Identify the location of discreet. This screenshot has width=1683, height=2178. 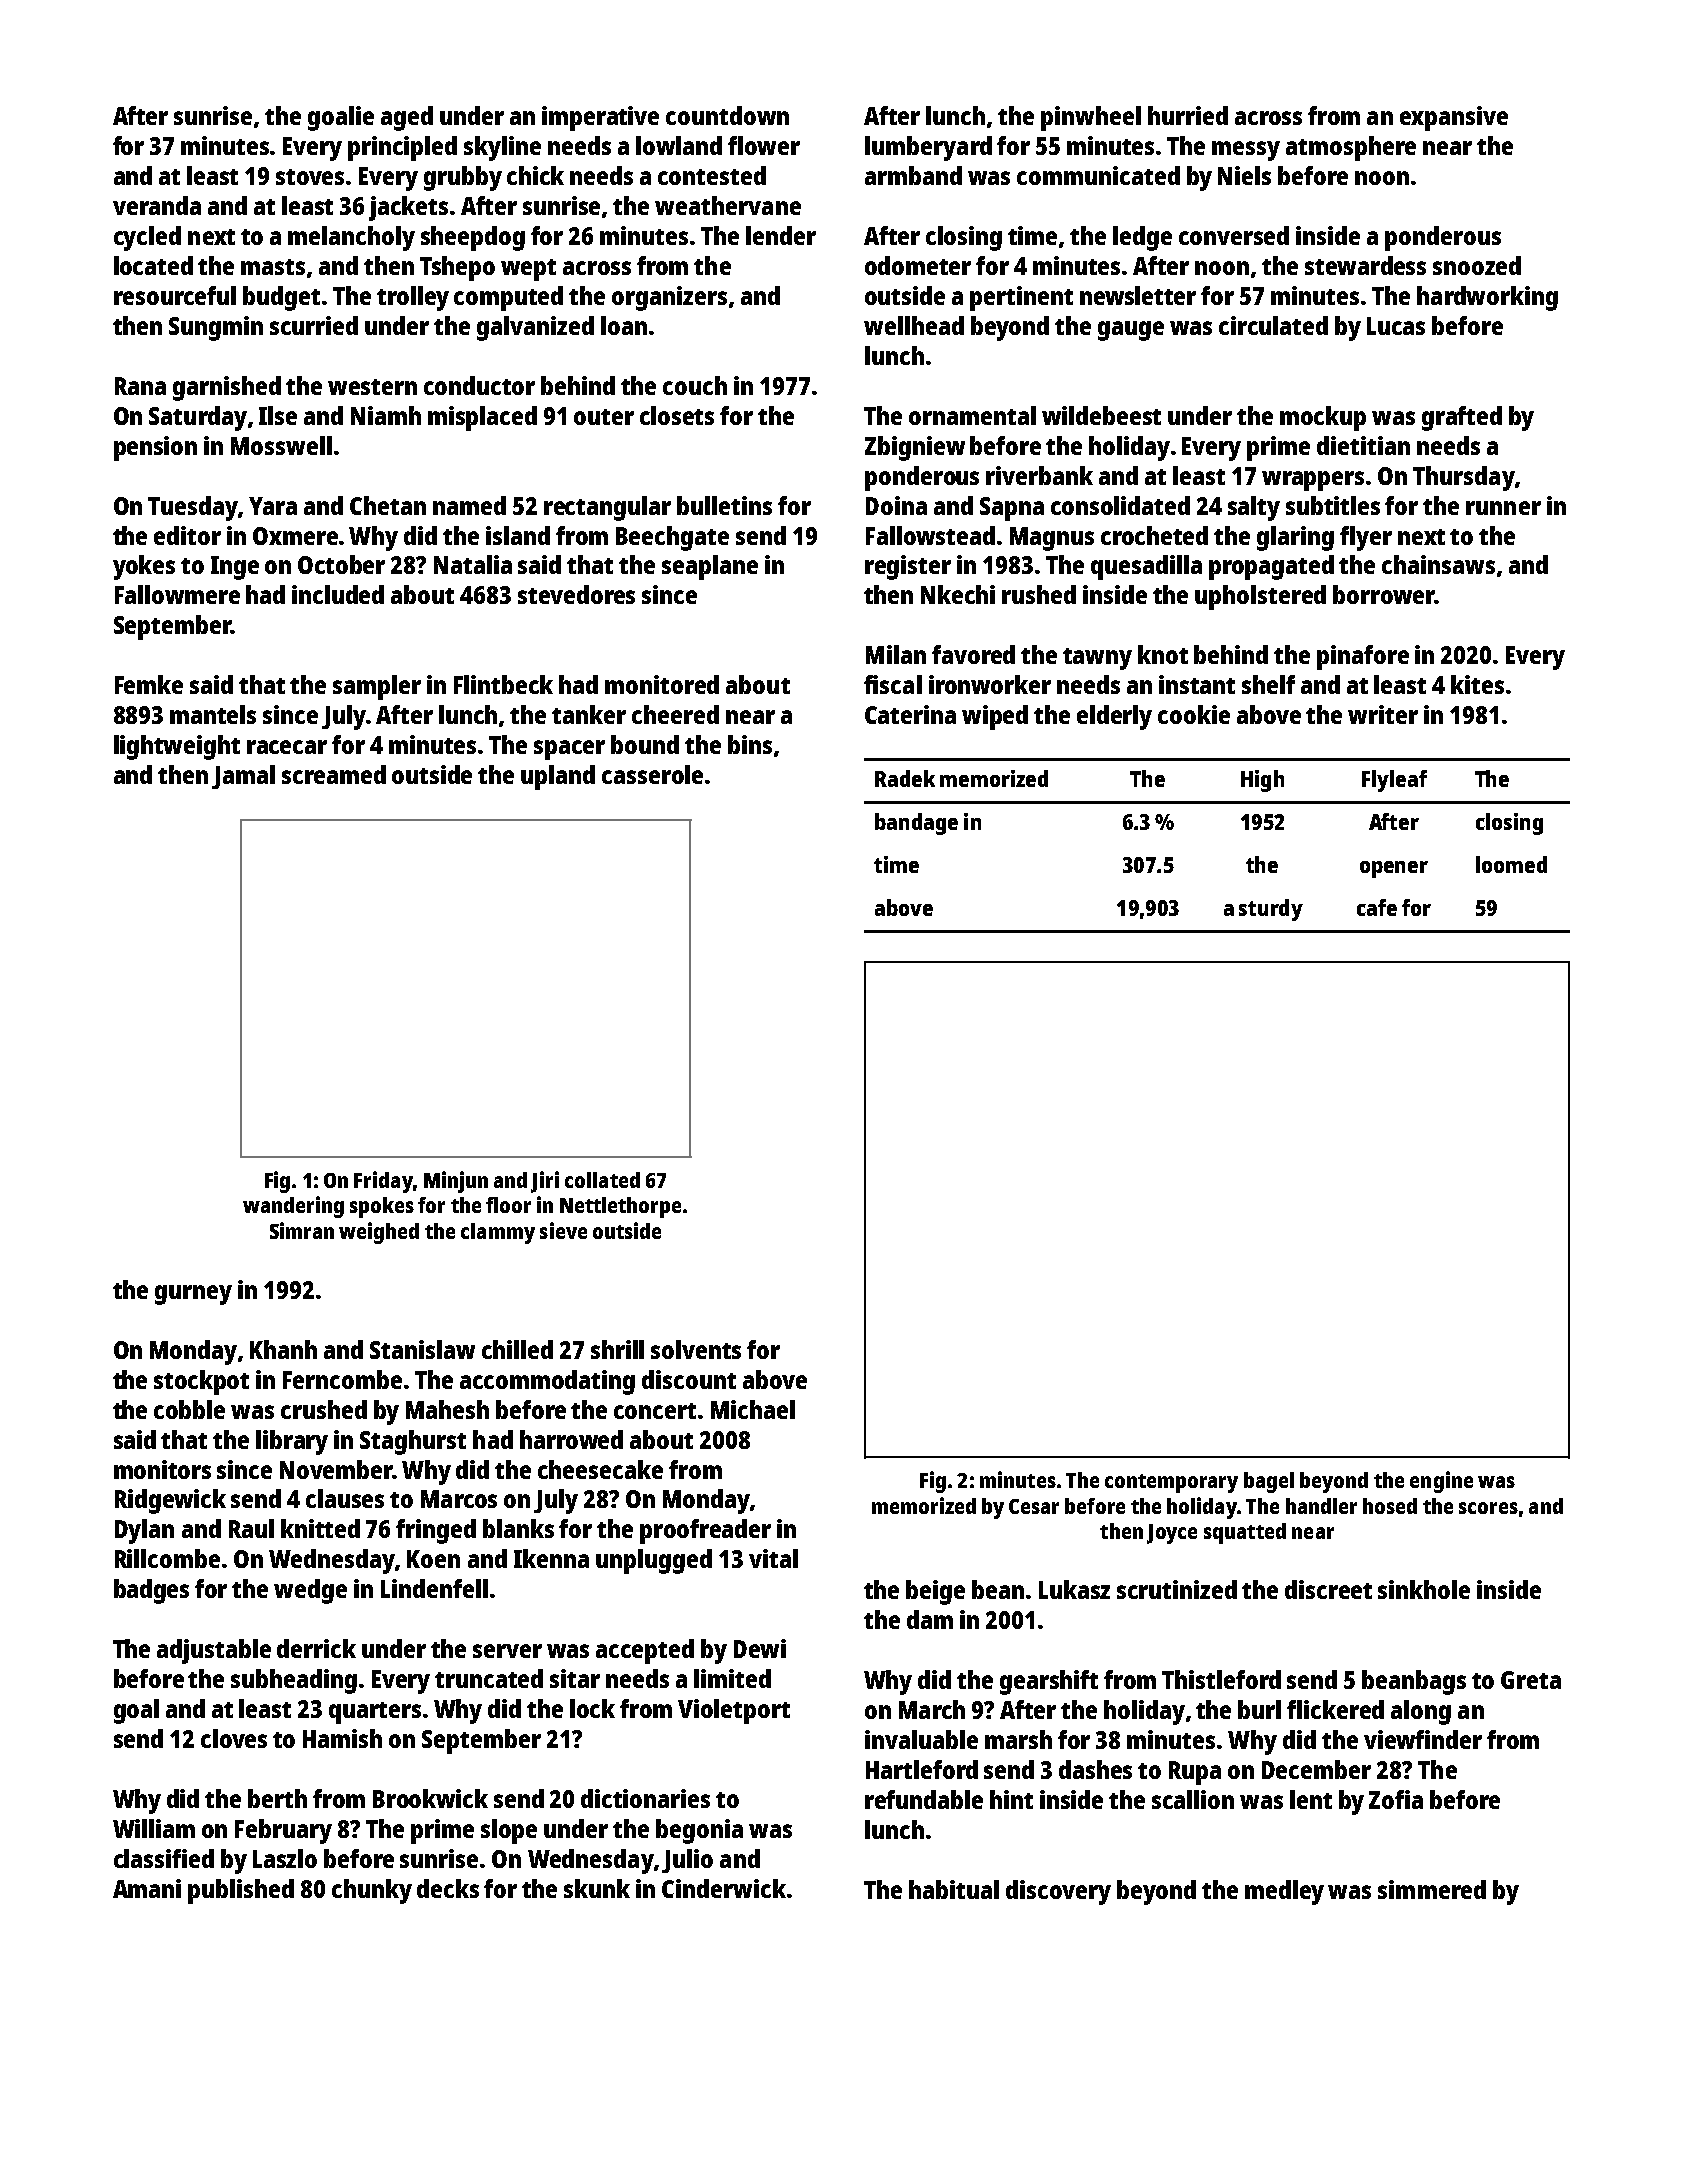
(1328, 1589).
